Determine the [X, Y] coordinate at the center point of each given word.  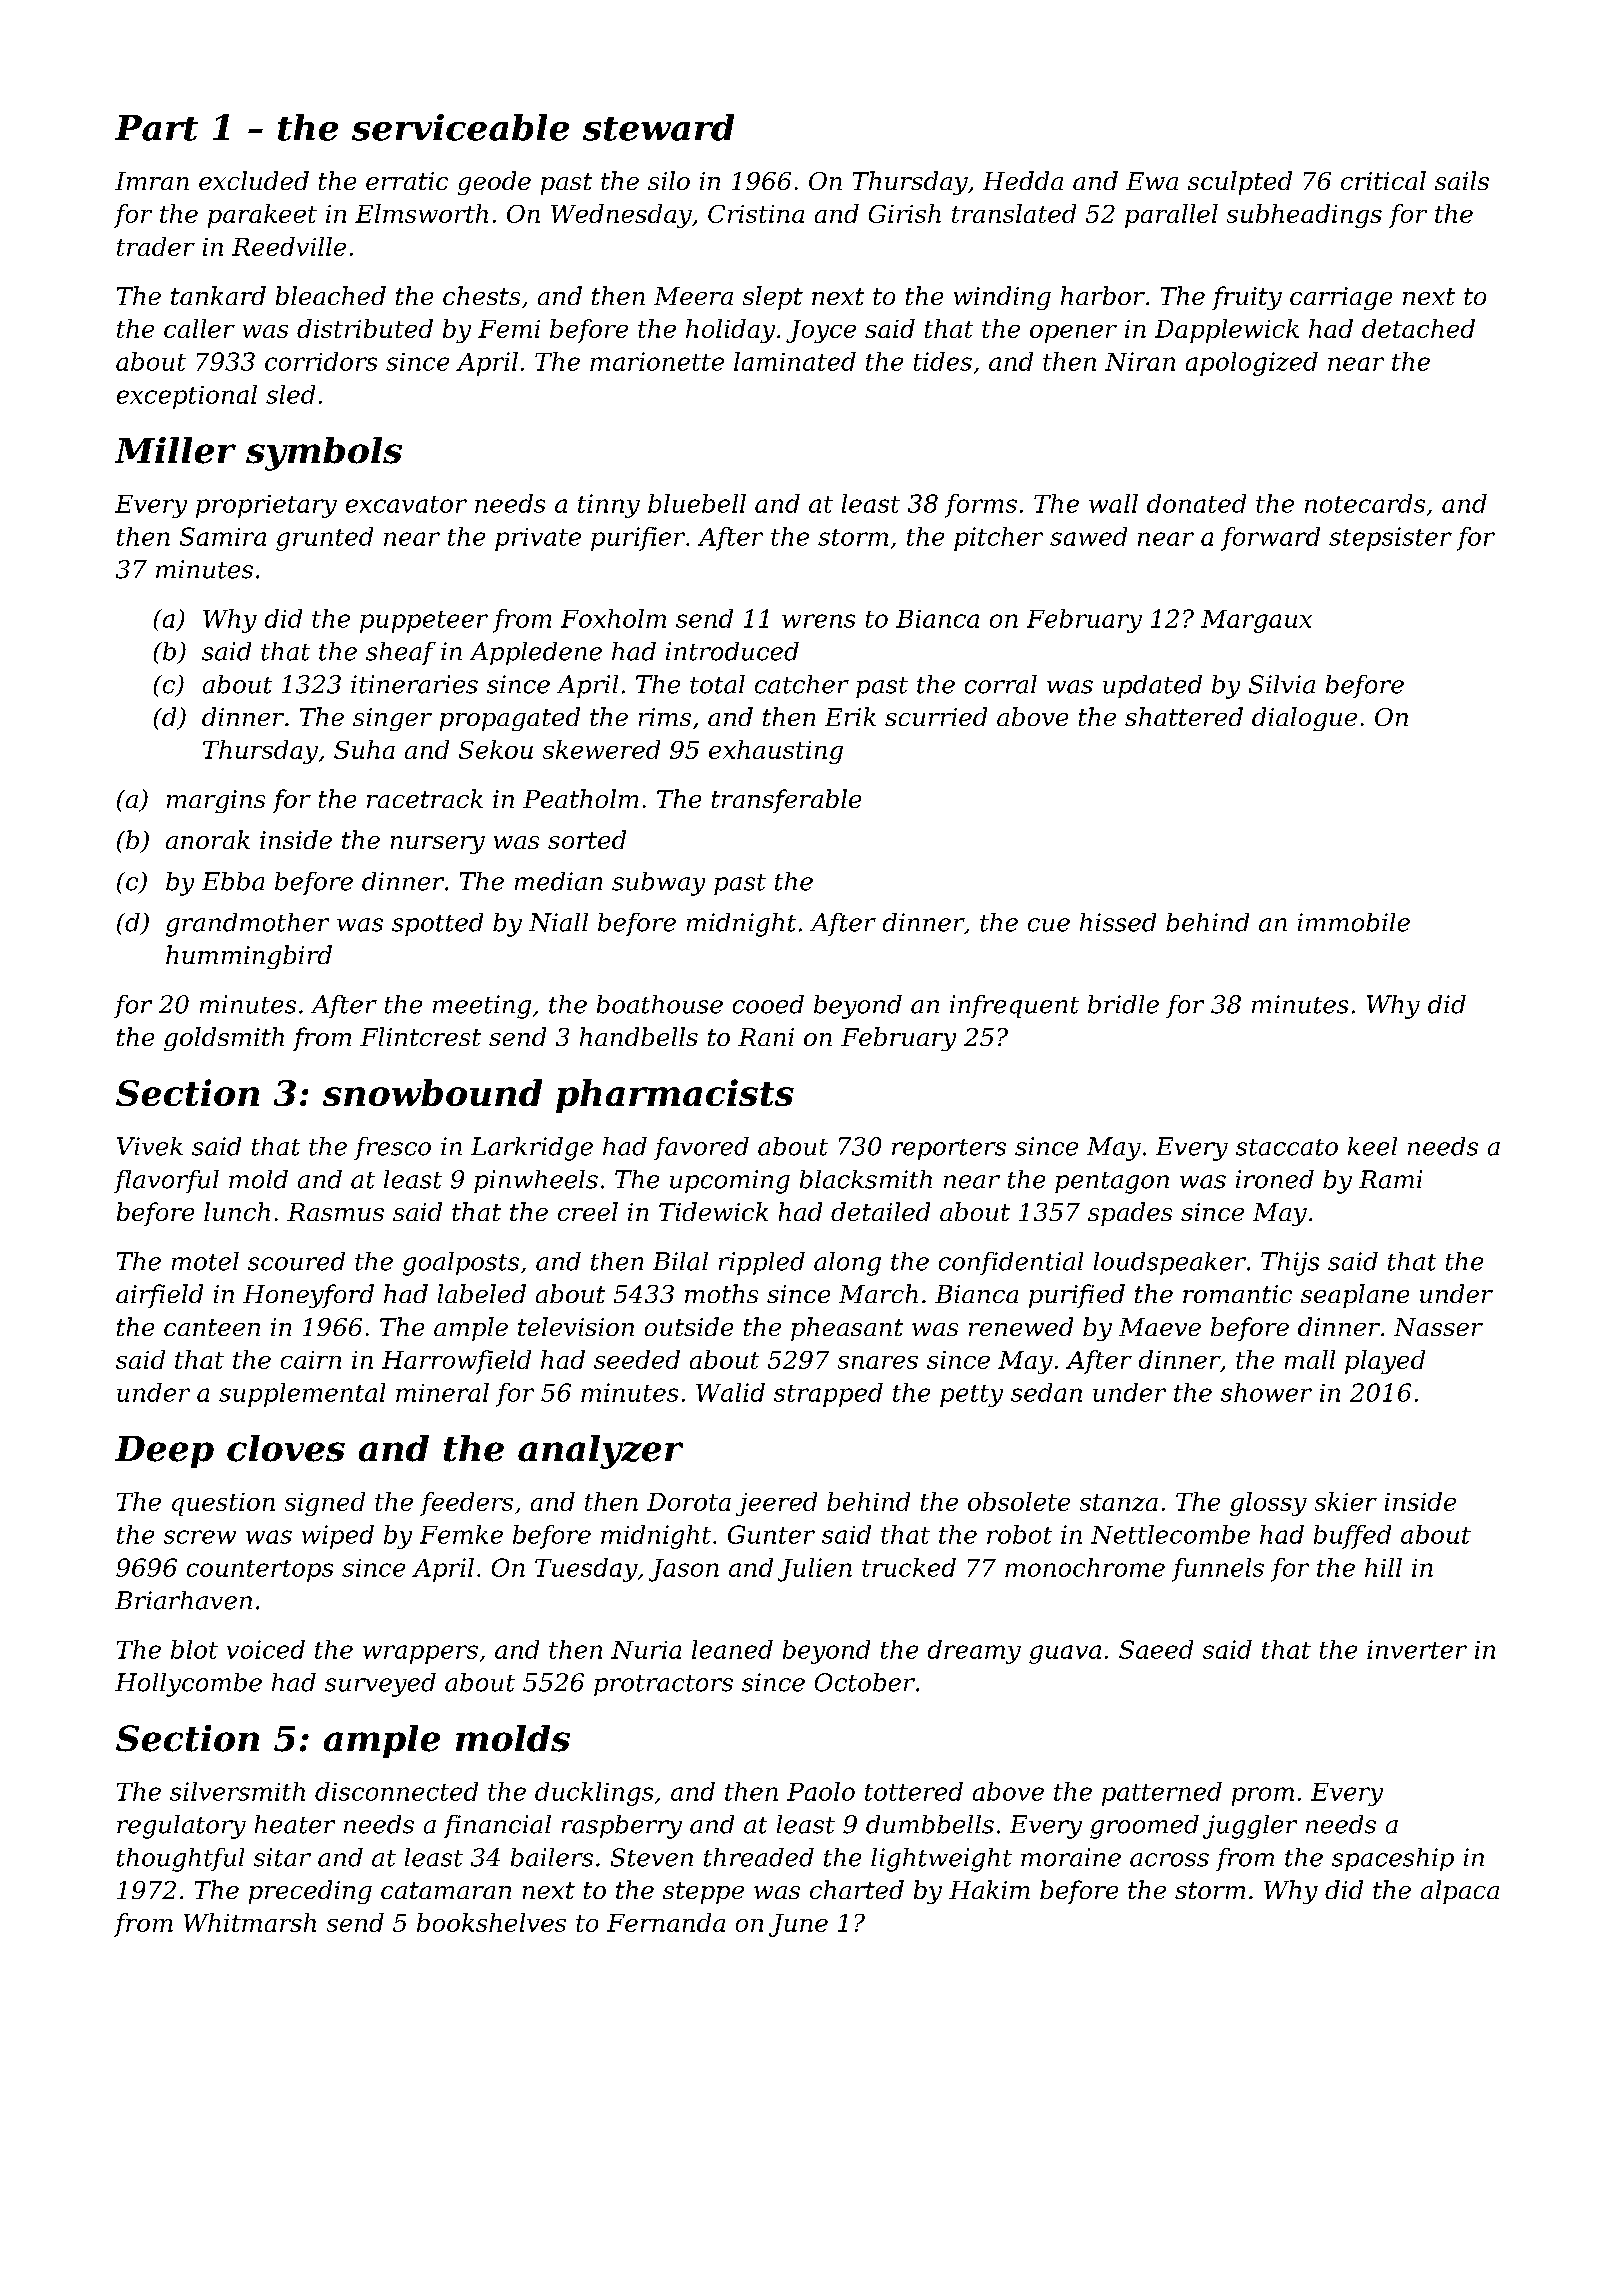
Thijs [1290, 1264]
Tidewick [713, 1211]
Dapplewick [1227, 331]
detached [1418, 328]
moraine [1071, 1857]
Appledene [536, 653]
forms [981, 506]
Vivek [150, 1146]
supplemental [302, 1395]
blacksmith [866, 1179]
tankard [218, 295]
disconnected [396, 1791]
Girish [905, 213]
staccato [1287, 1147]
